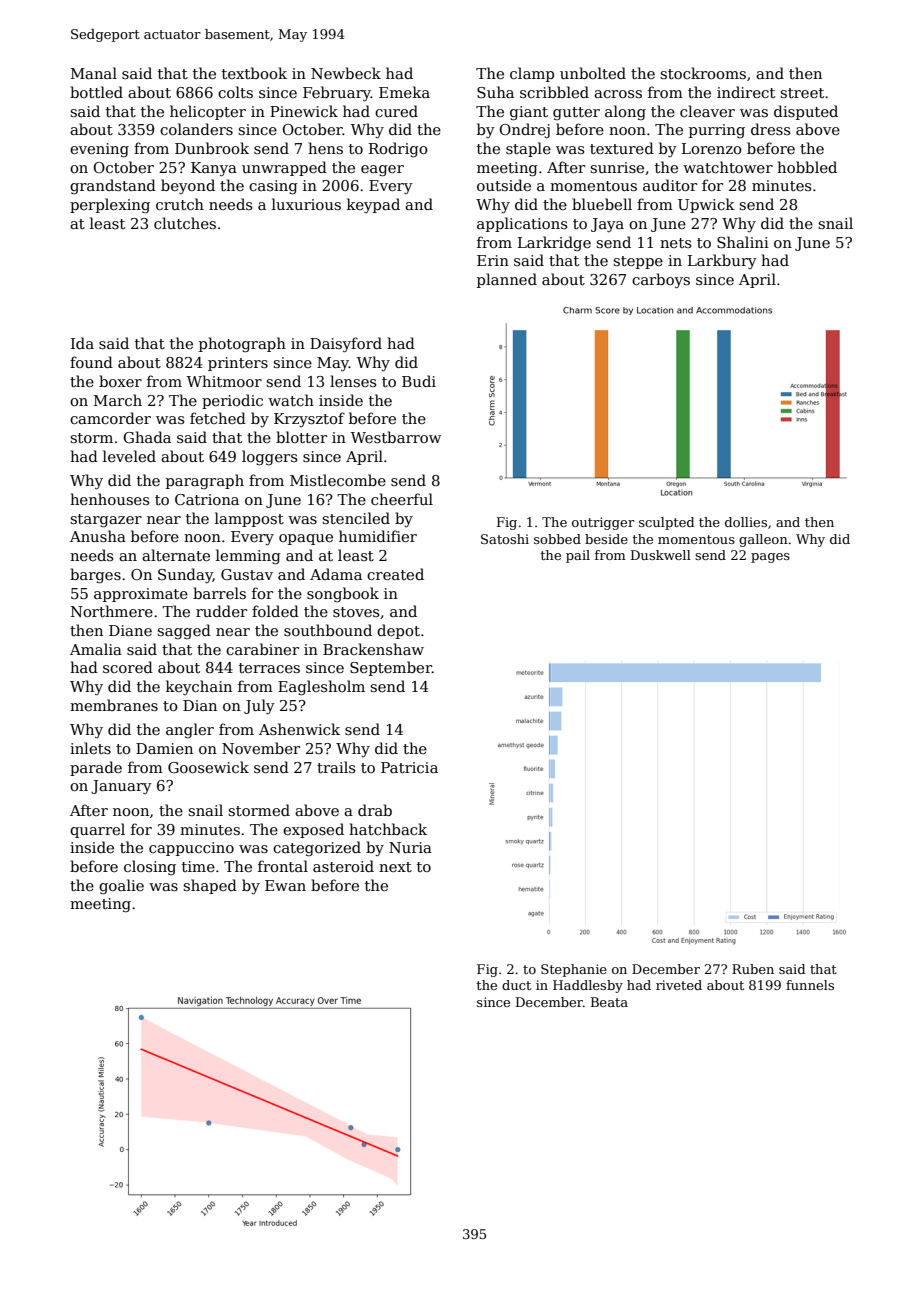  What do you see at coordinates (703, 73) in the image?
I see `stockrooms` at bounding box center [703, 73].
